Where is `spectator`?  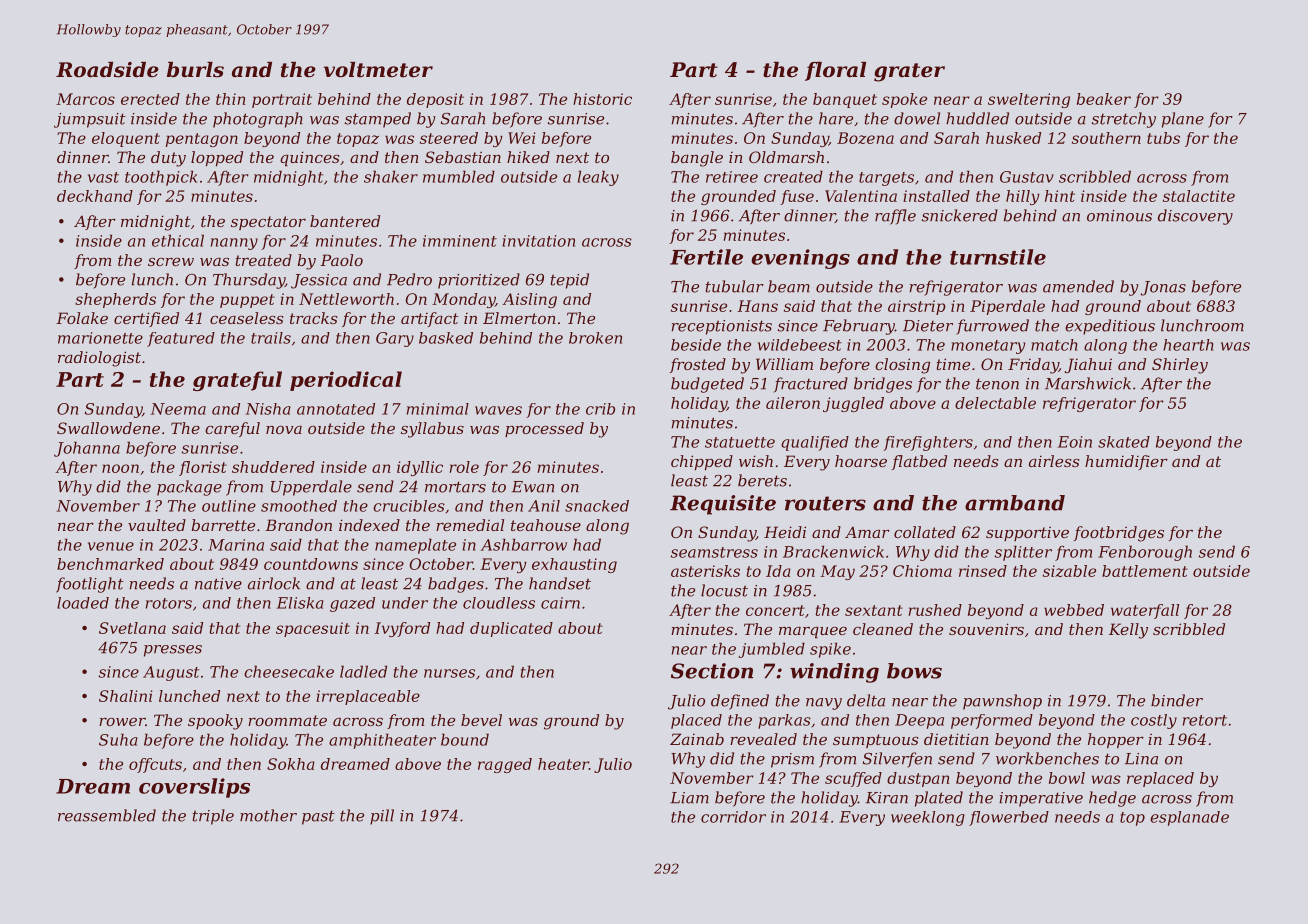 spectator is located at coordinates (268, 223).
